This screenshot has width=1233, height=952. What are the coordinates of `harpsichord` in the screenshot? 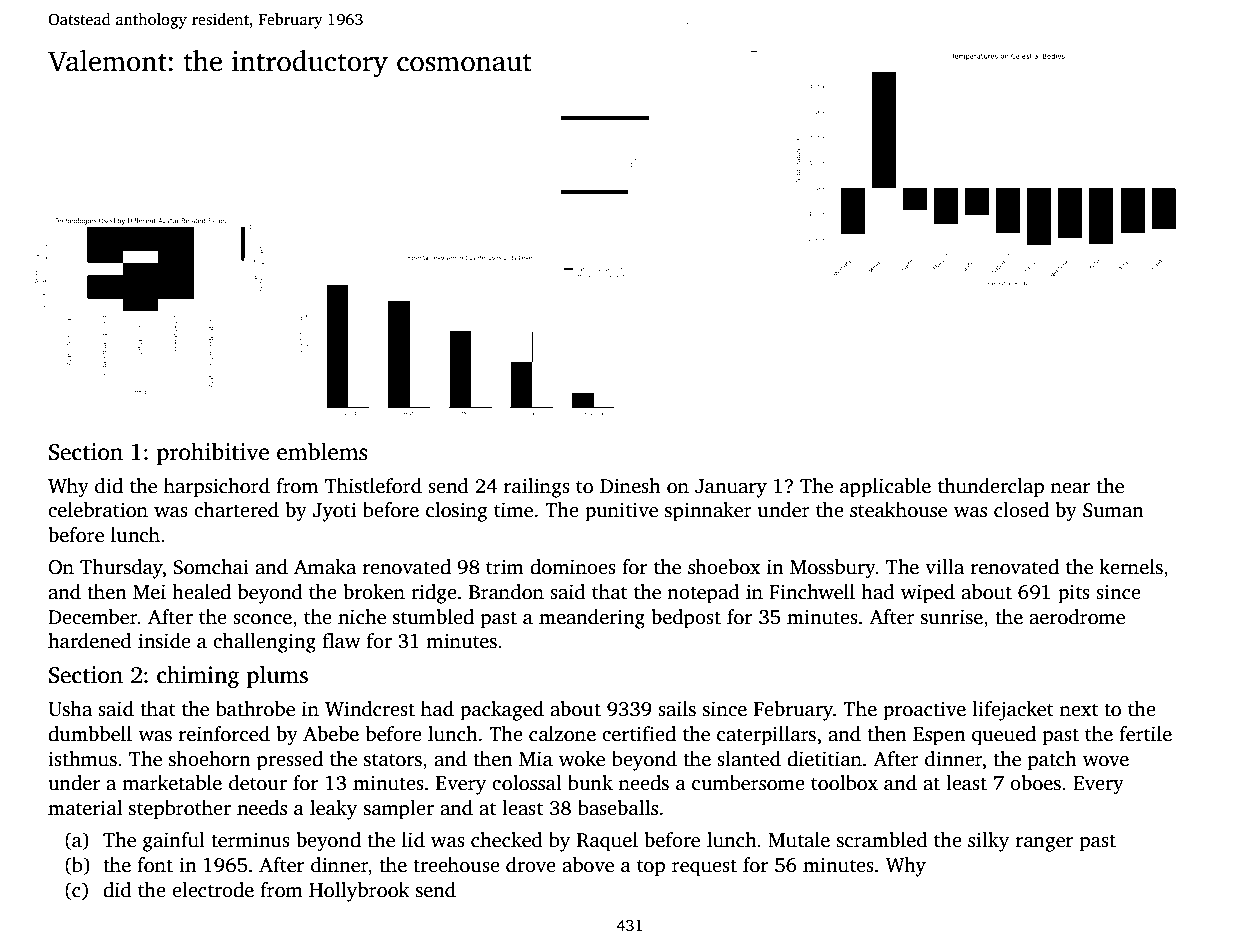 It's located at (217, 488).
